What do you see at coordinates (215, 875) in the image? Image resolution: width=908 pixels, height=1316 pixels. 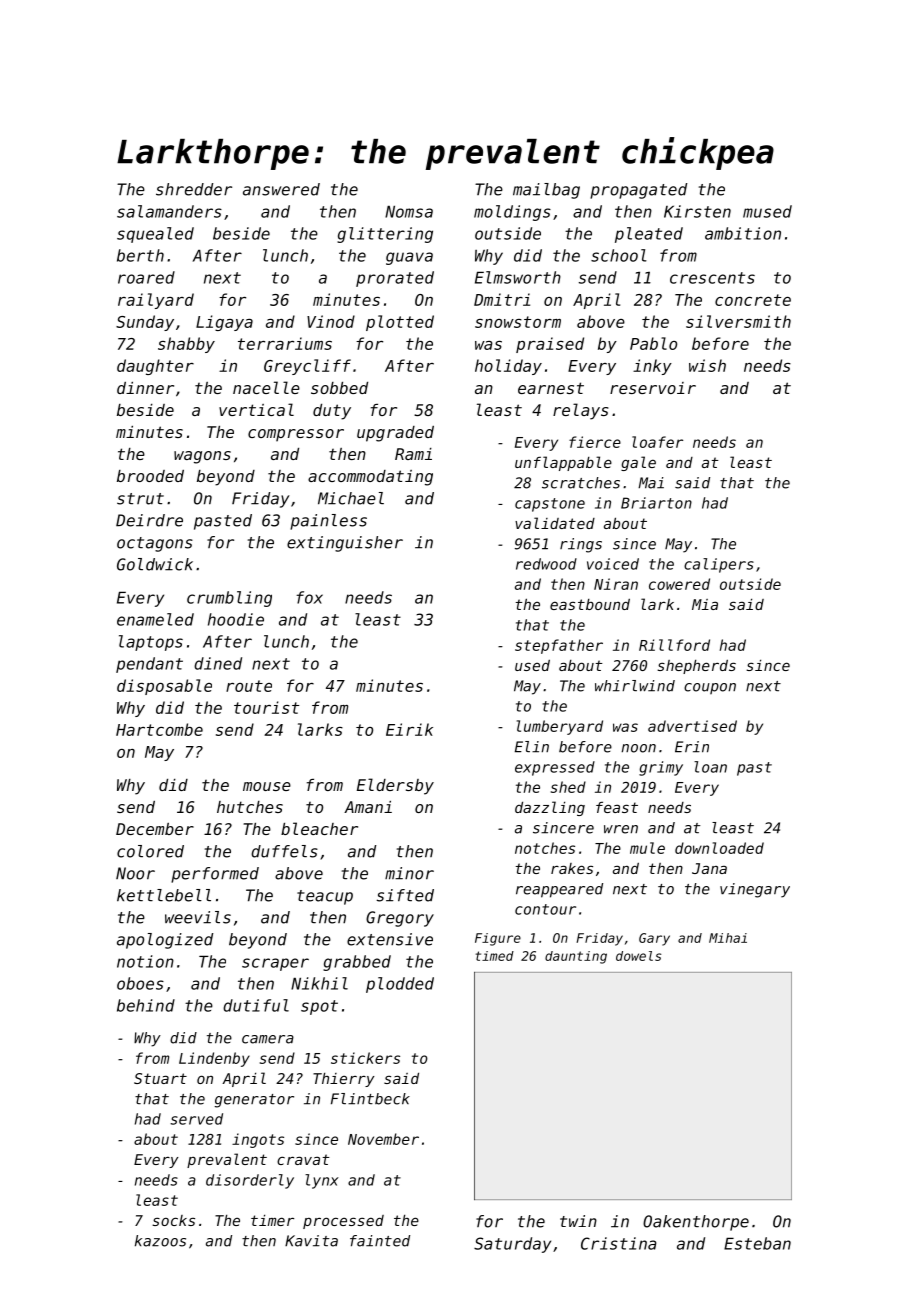 I see `performed` at bounding box center [215, 875].
